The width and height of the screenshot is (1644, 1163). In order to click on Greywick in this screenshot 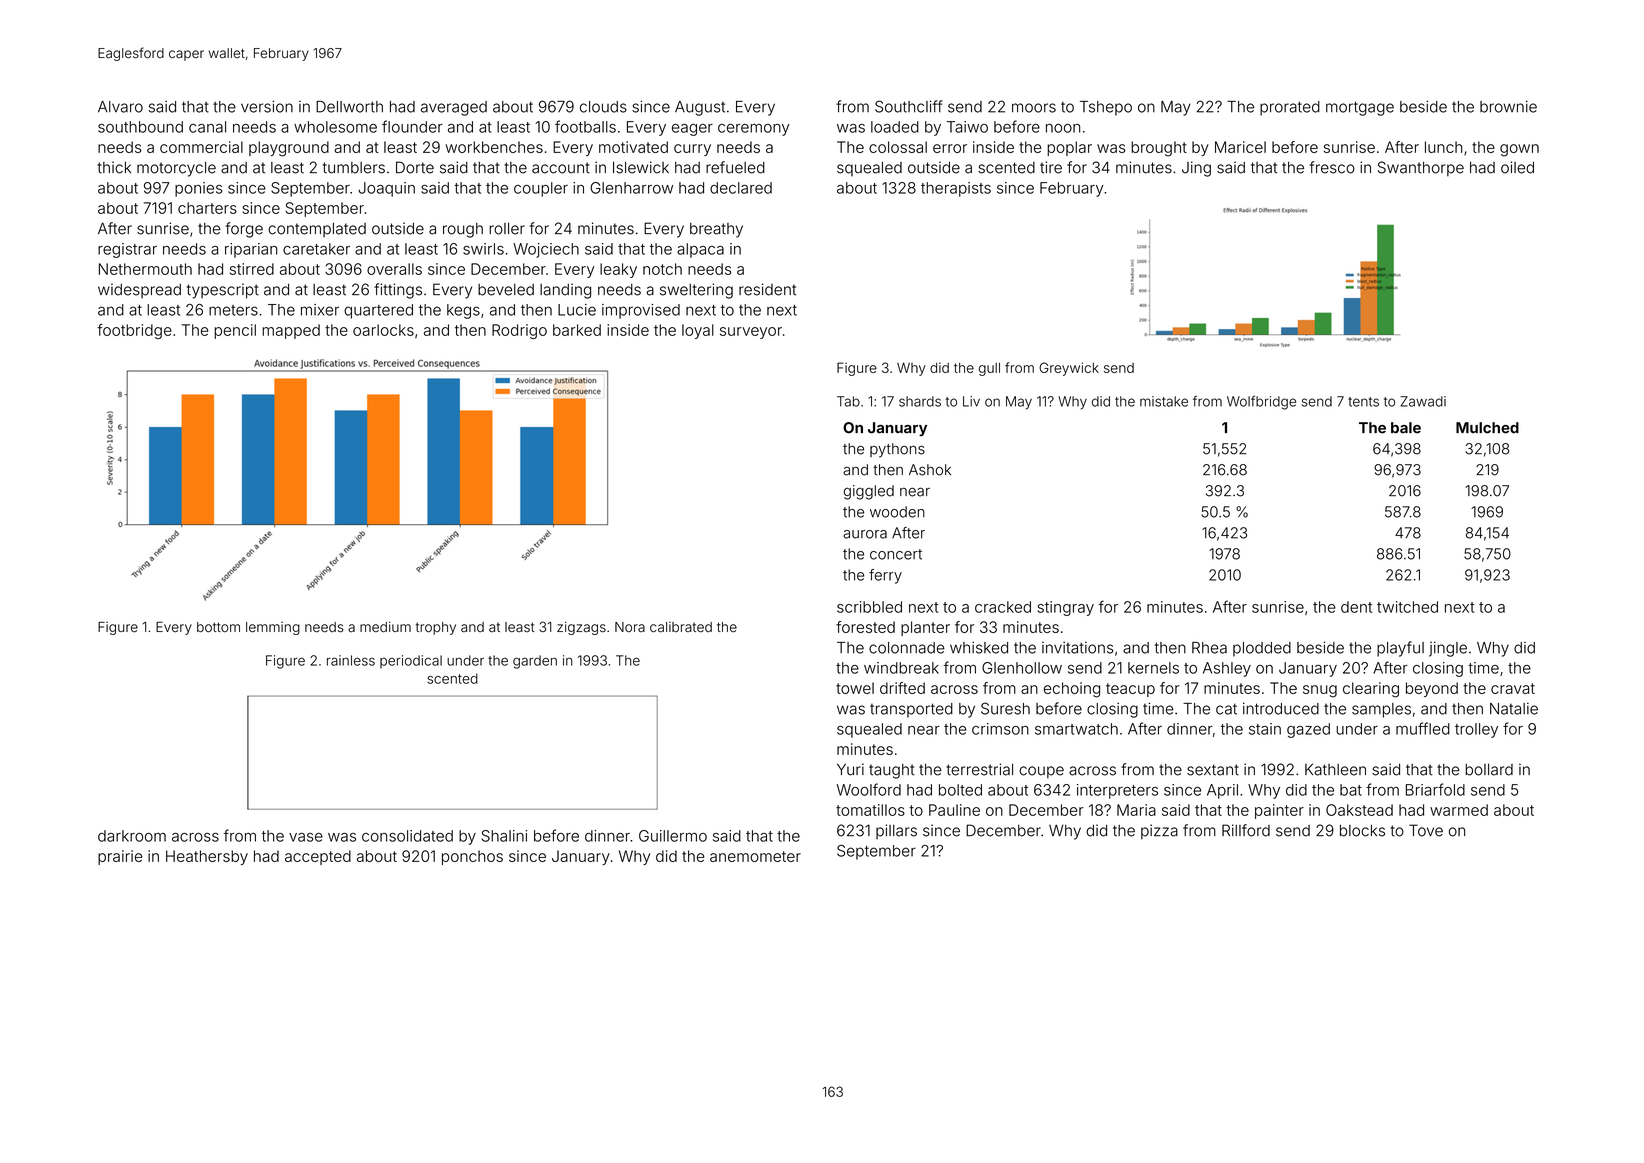, I will do `click(1069, 369)`.
